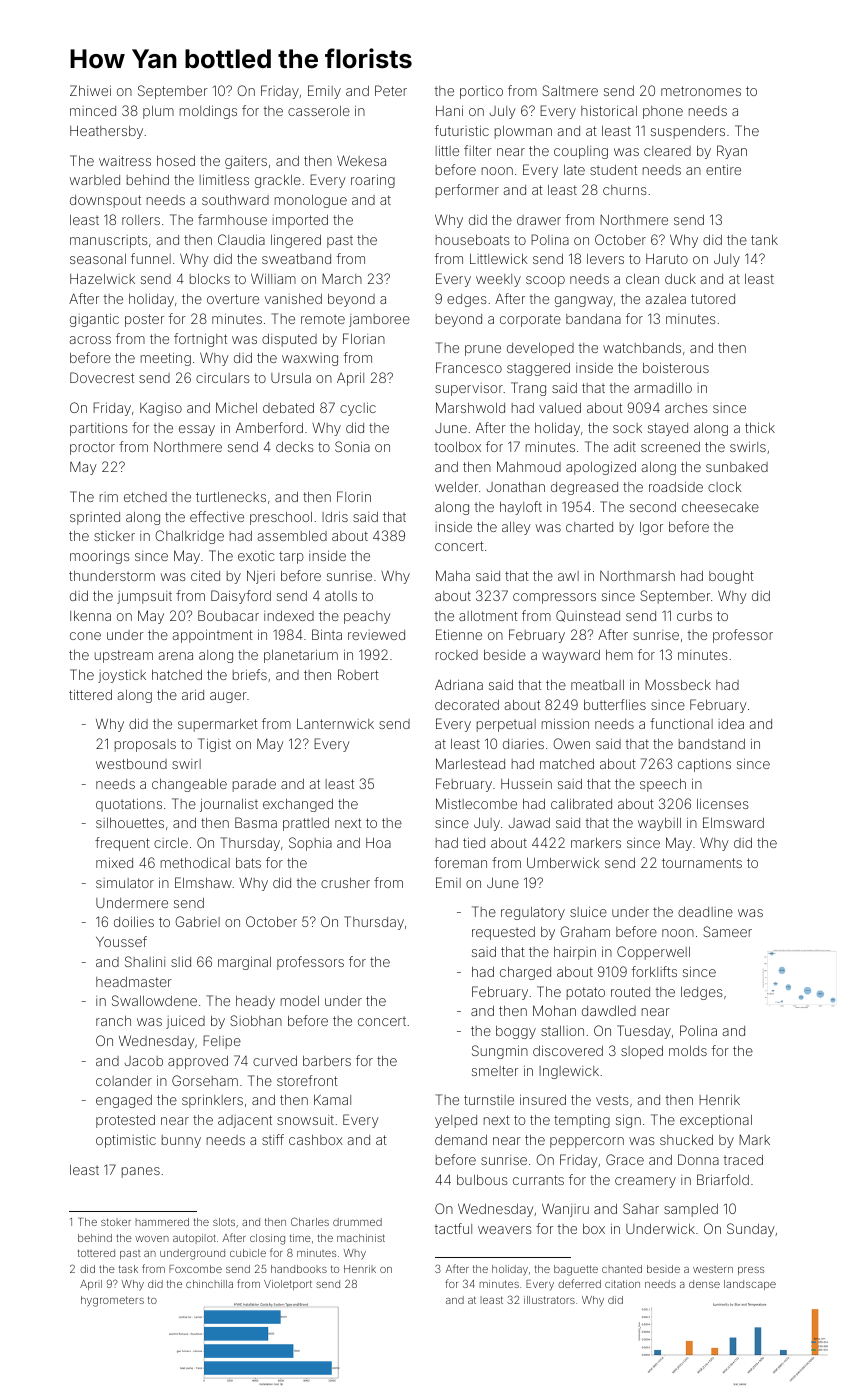  I want to click on Kamal, so click(332, 1099).
